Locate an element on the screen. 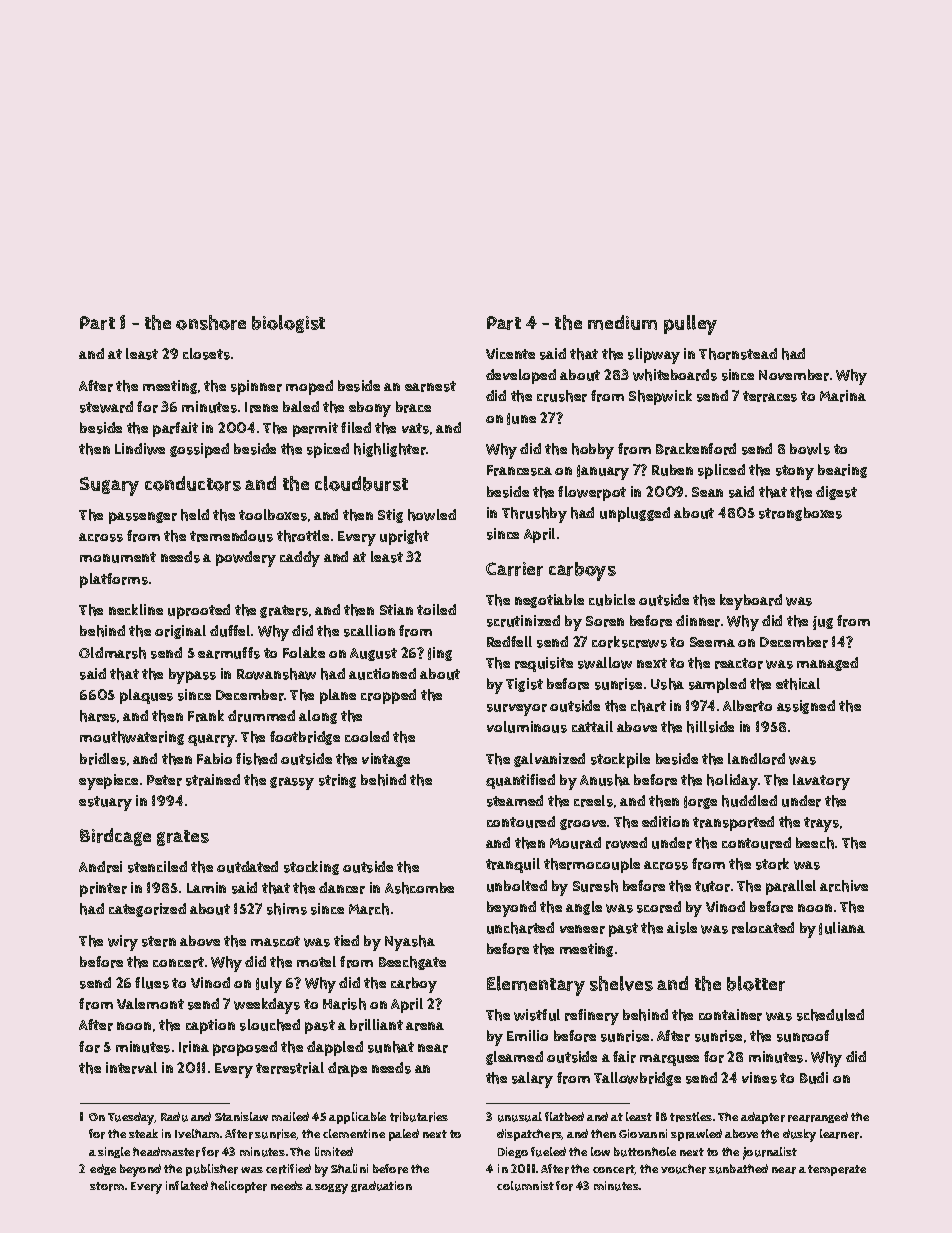 This screenshot has width=952, height=1233. Valemont is located at coordinates (150, 1003).
